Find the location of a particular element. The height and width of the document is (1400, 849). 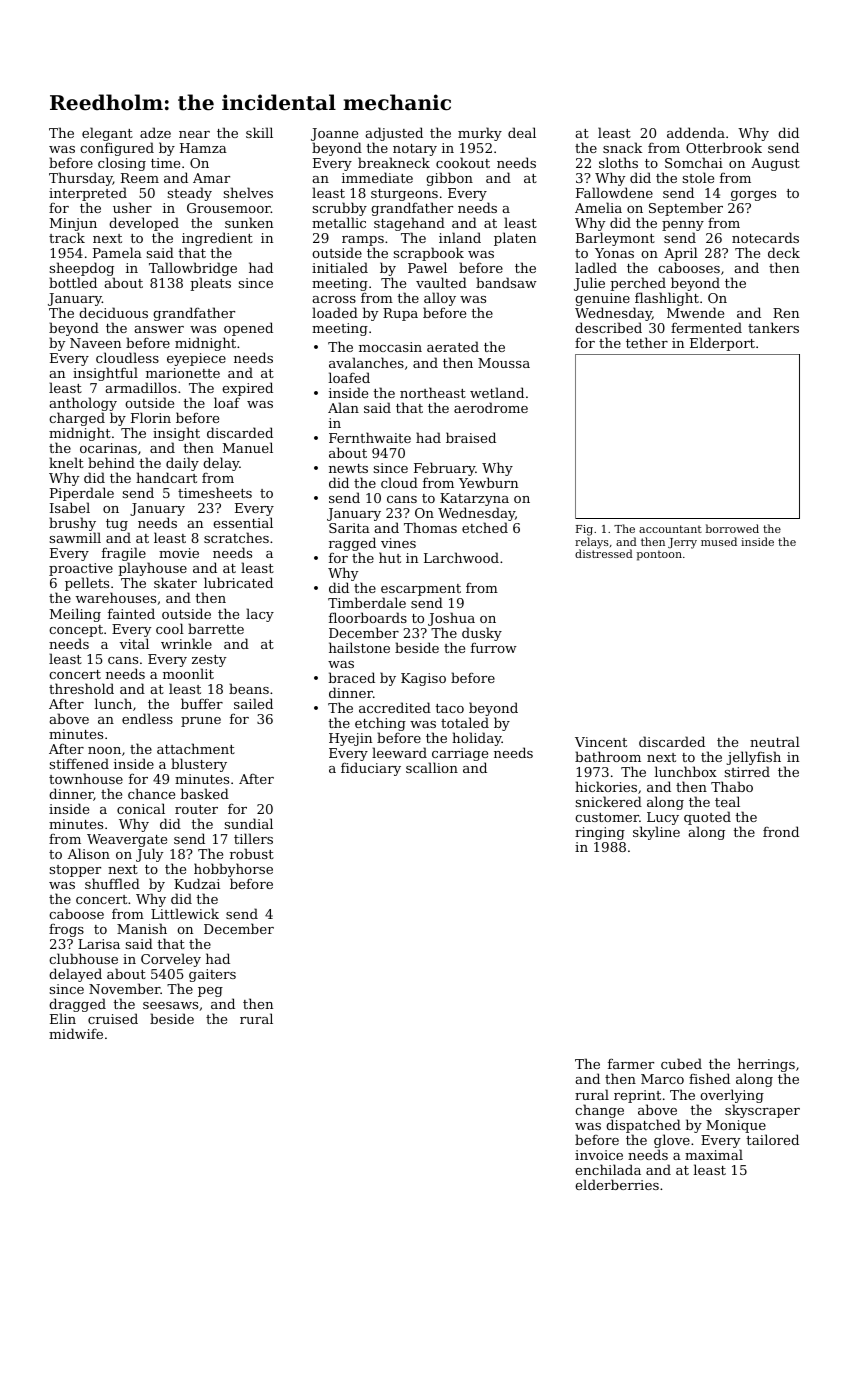

Manuel is located at coordinates (248, 447).
